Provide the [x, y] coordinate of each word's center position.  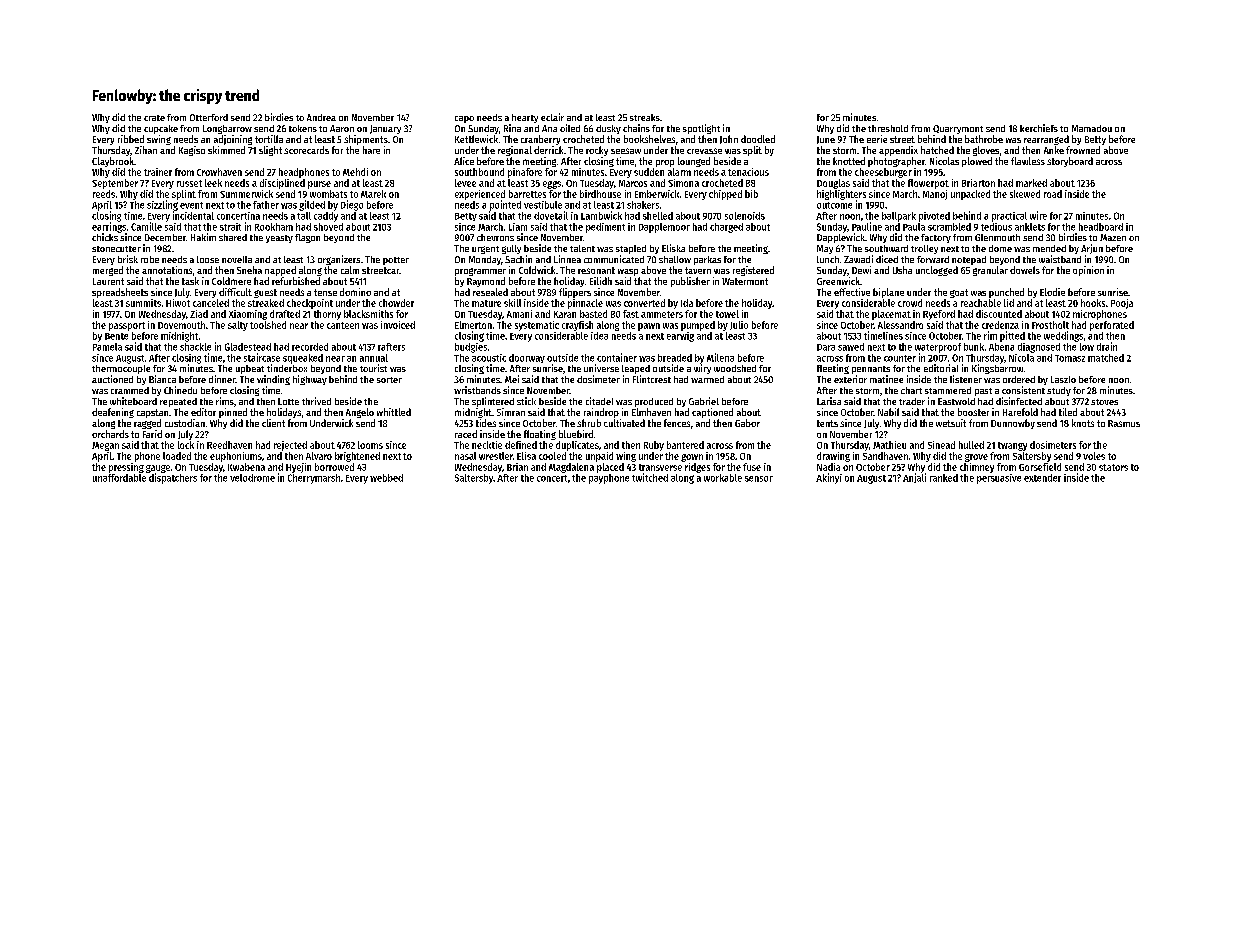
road [1053, 194]
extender [1042, 478]
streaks [645, 117]
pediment [605, 228]
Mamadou [1092, 128]
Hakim [203, 237]
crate [154, 118]
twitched [650, 477]
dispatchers [173, 478]
